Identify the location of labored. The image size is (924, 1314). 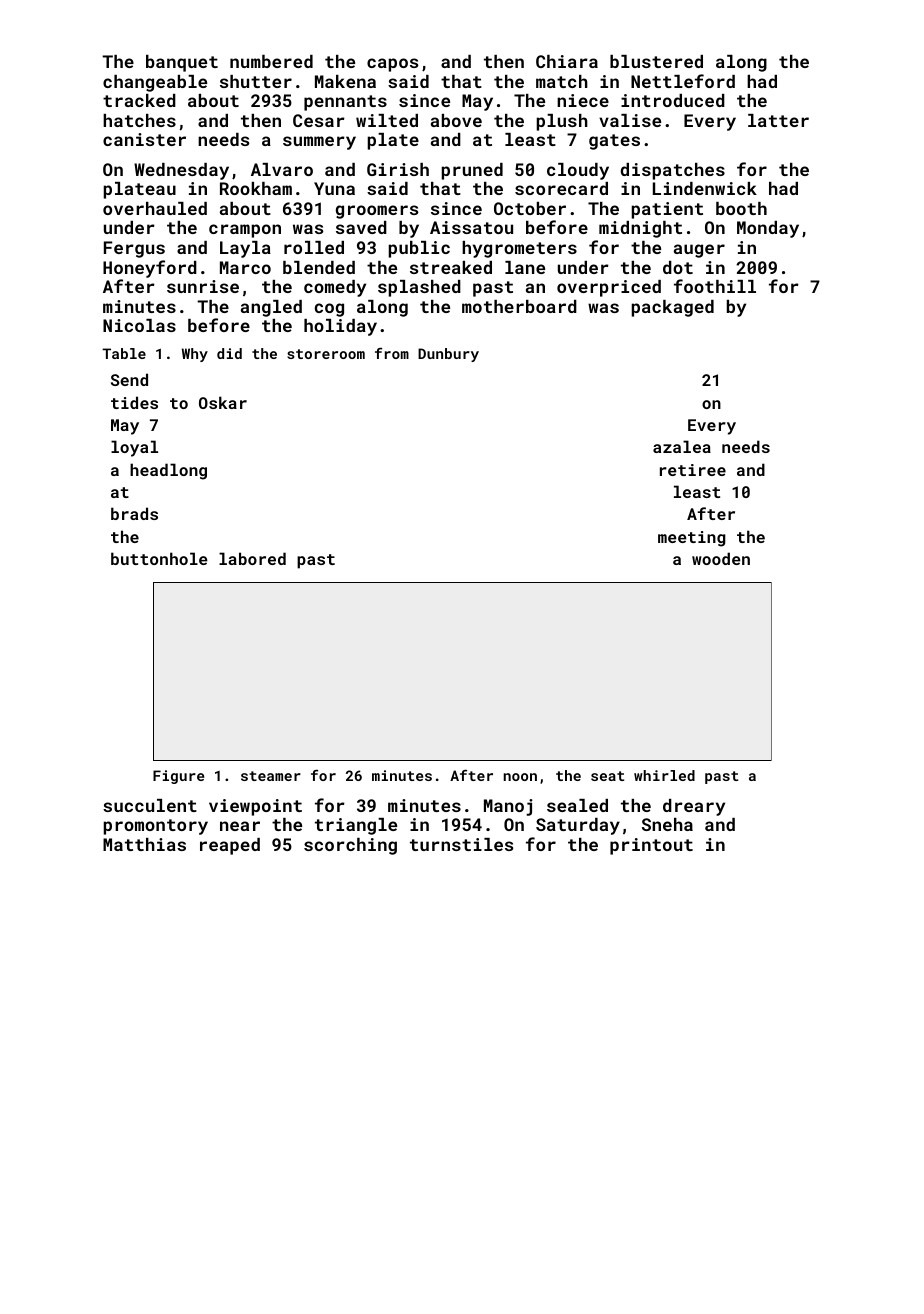
(252, 558).
